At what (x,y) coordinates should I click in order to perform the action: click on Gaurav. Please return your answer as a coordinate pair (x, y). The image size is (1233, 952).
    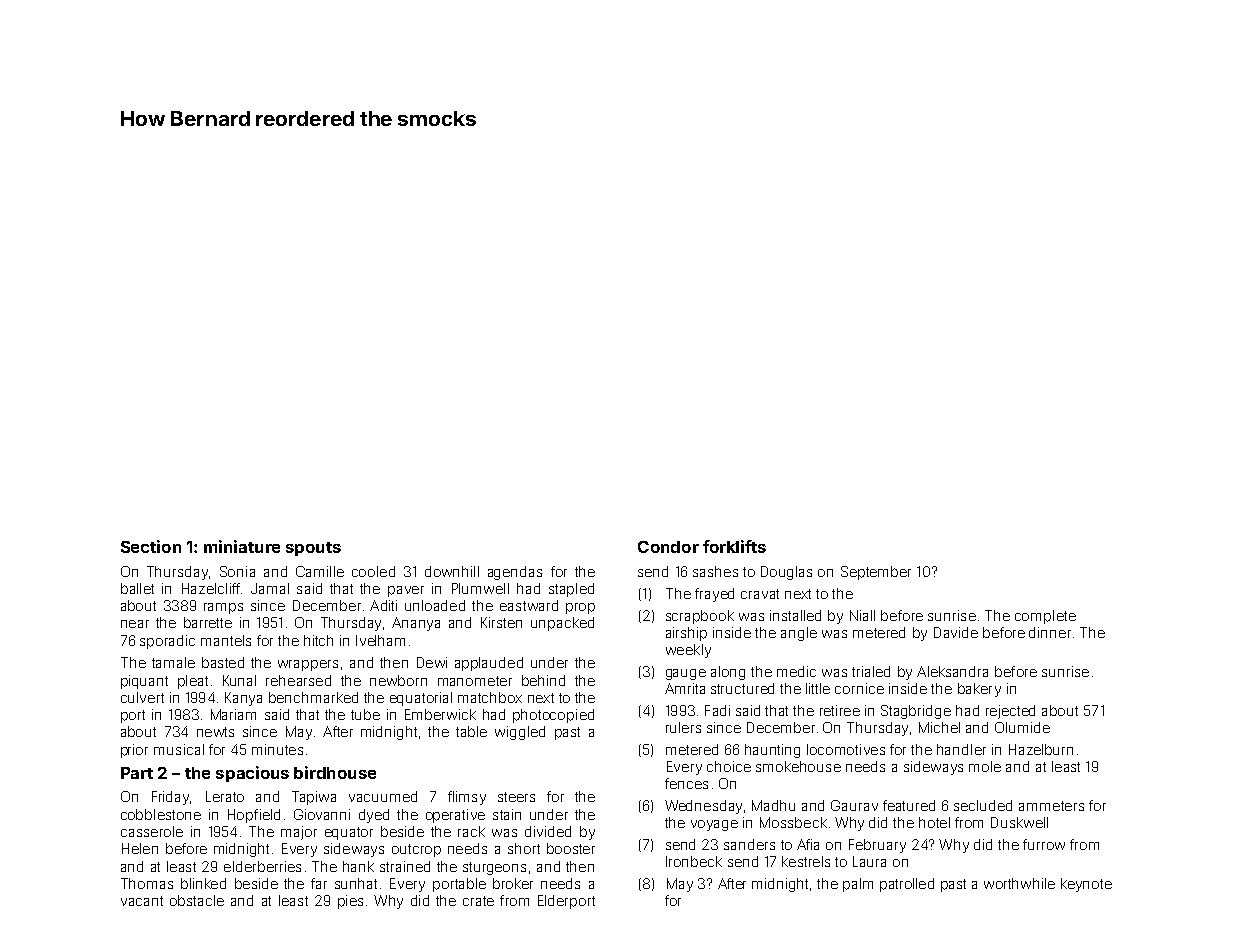
    Looking at the image, I should click on (854, 805).
